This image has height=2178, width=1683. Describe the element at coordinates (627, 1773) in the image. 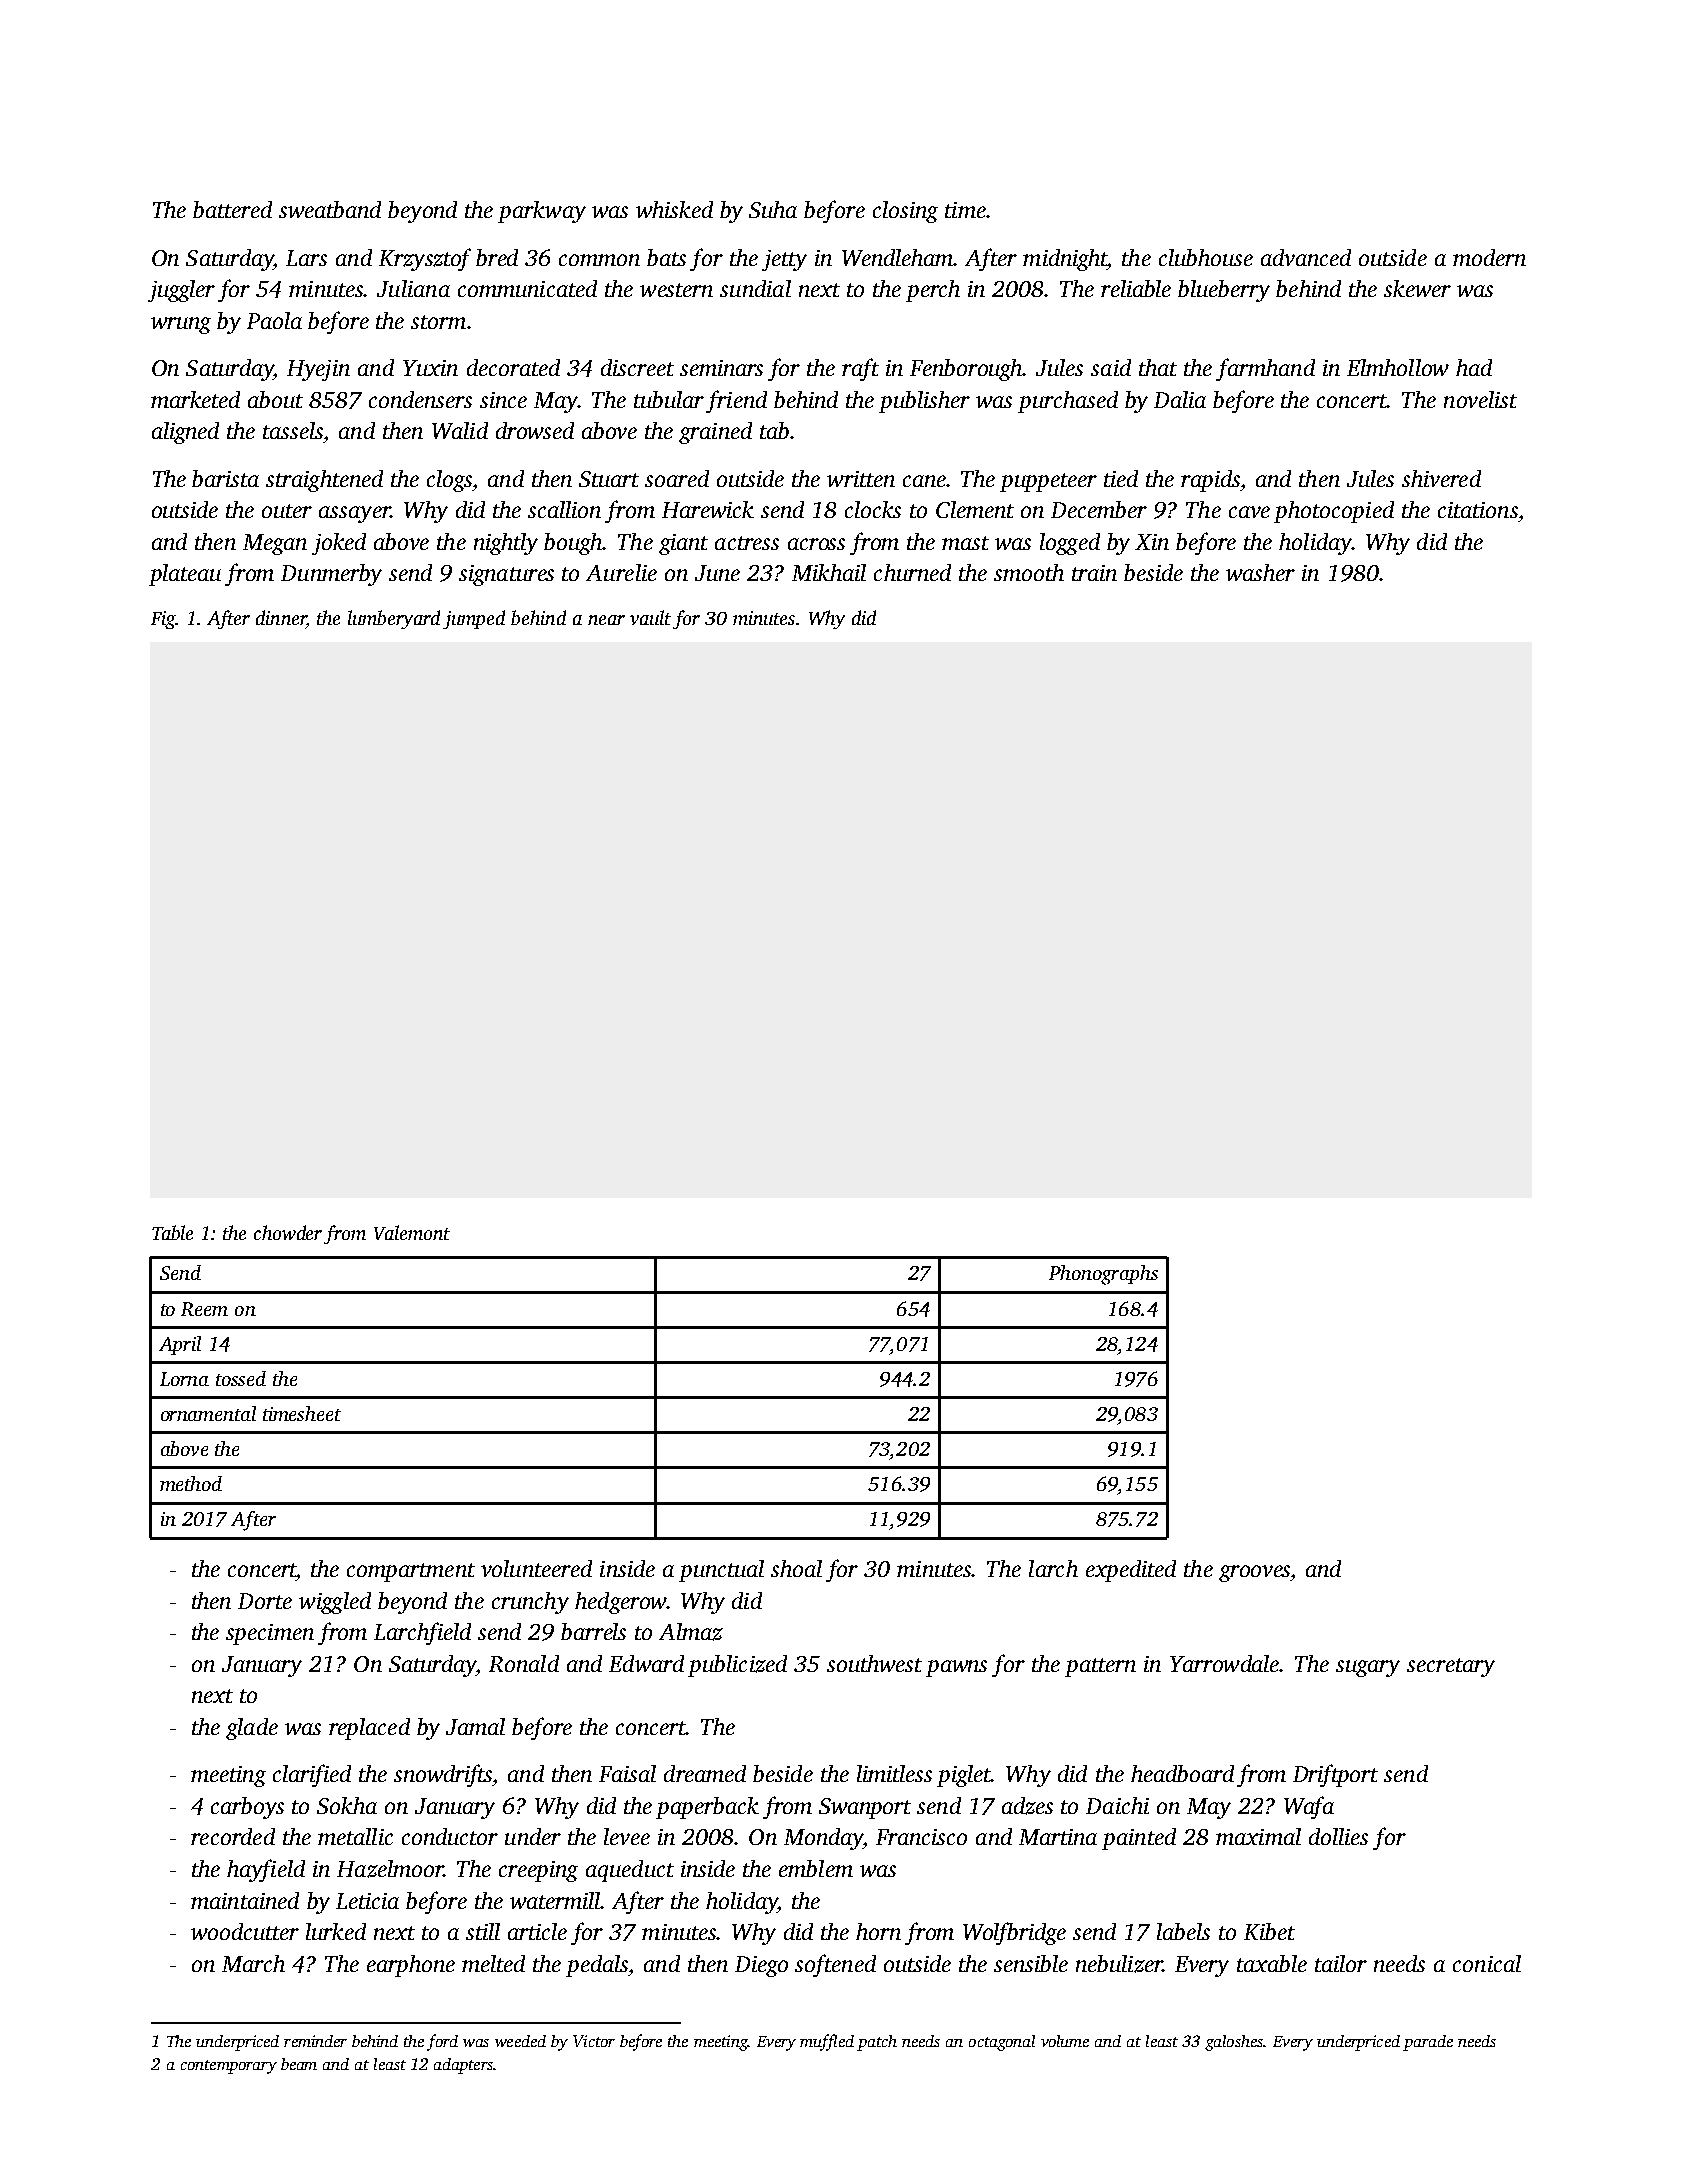

I see `Faisal` at that location.
